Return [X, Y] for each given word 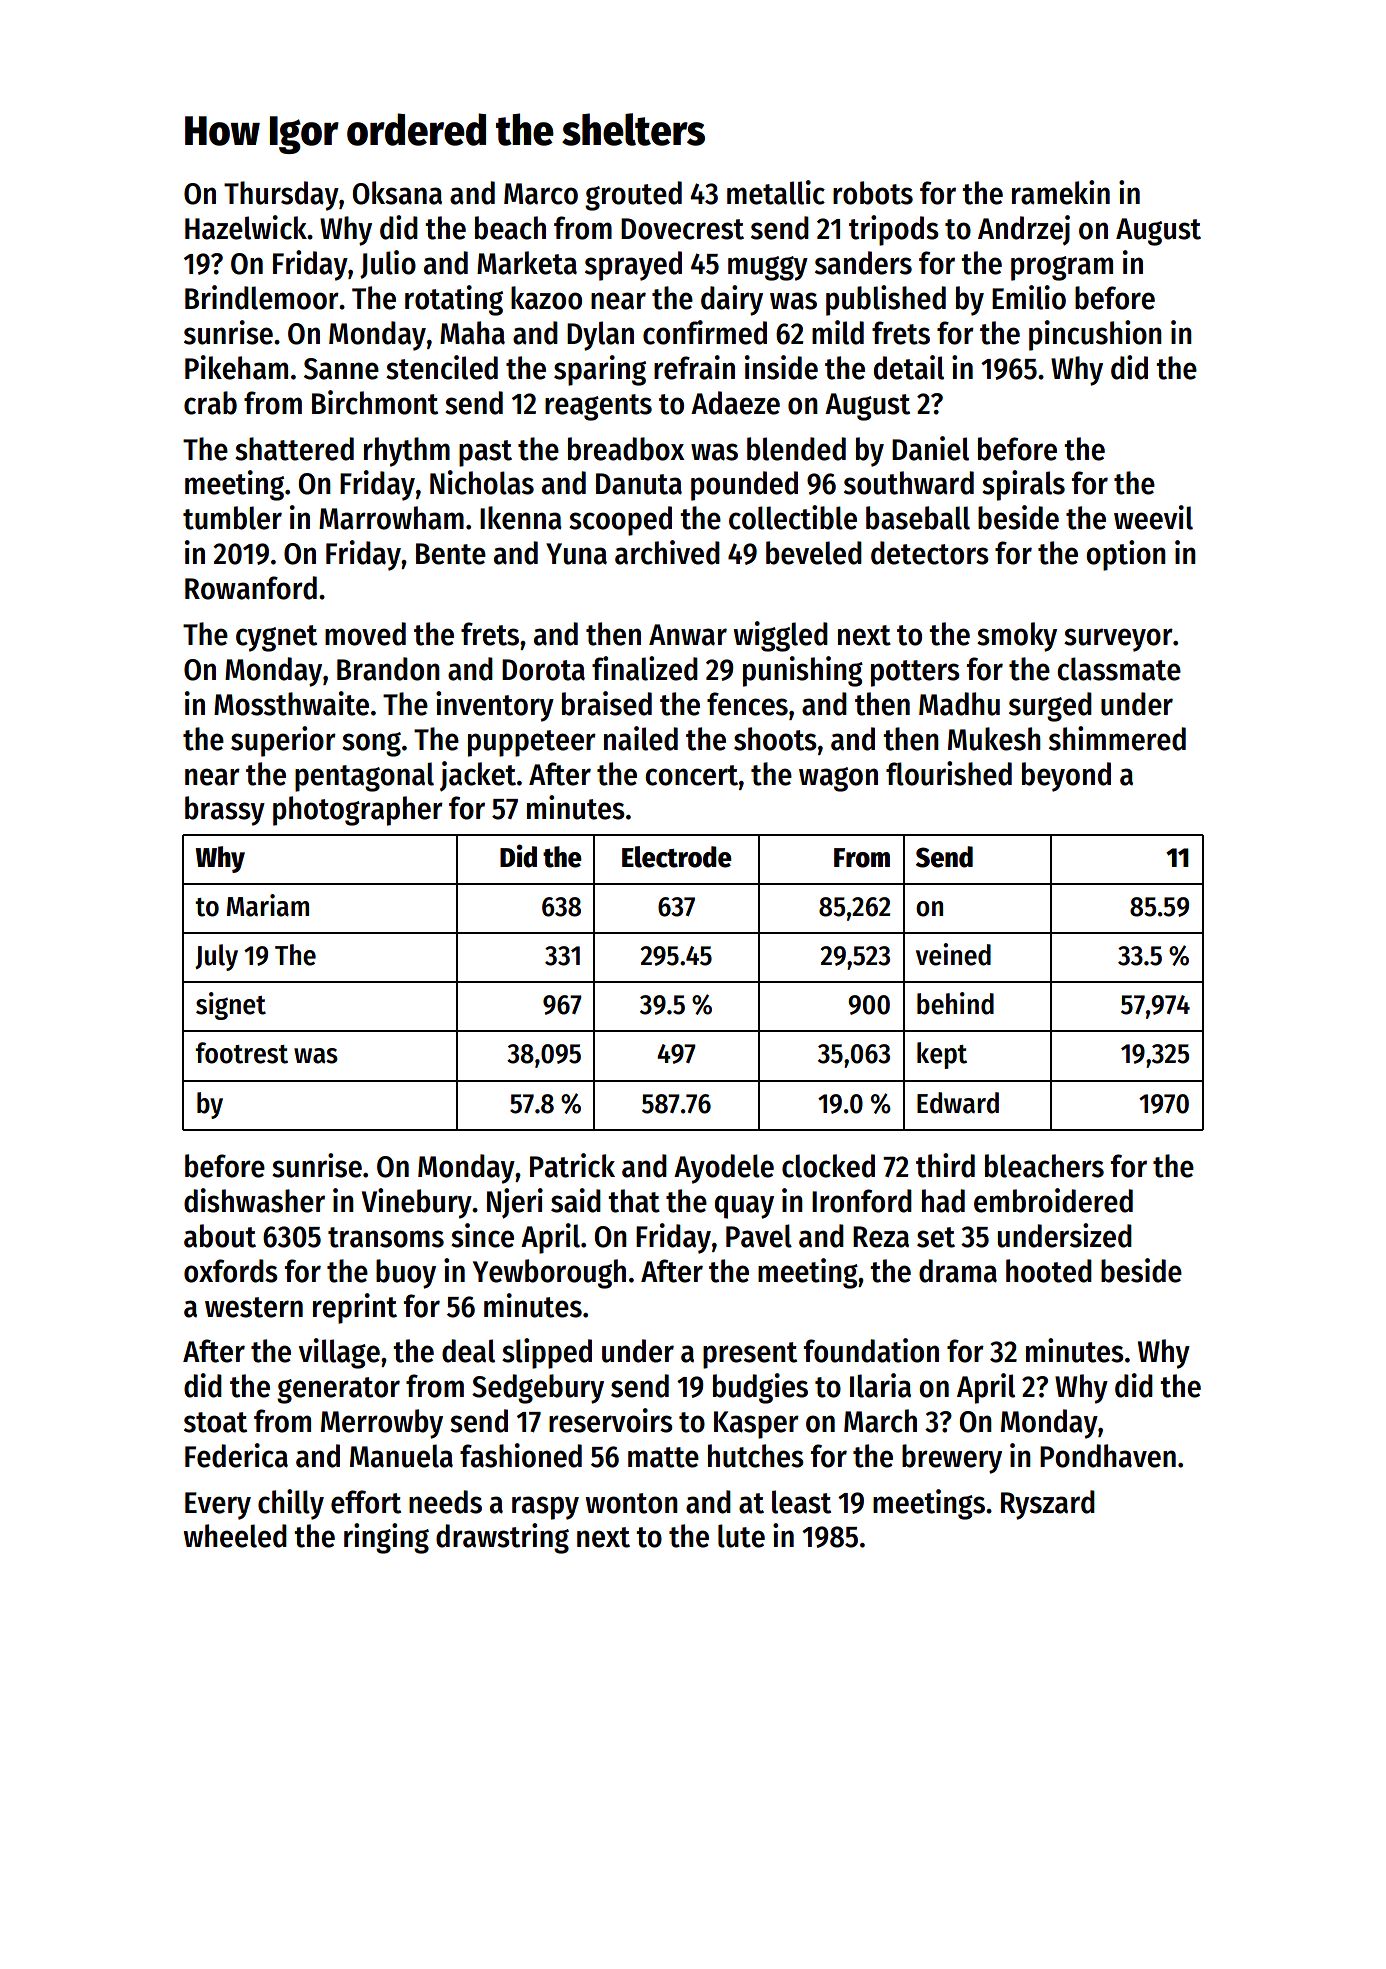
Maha [472, 333]
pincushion [1095, 335]
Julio [388, 264]
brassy [225, 811]
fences [747, 704]
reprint [355, 1308]
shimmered [1117, 738]
